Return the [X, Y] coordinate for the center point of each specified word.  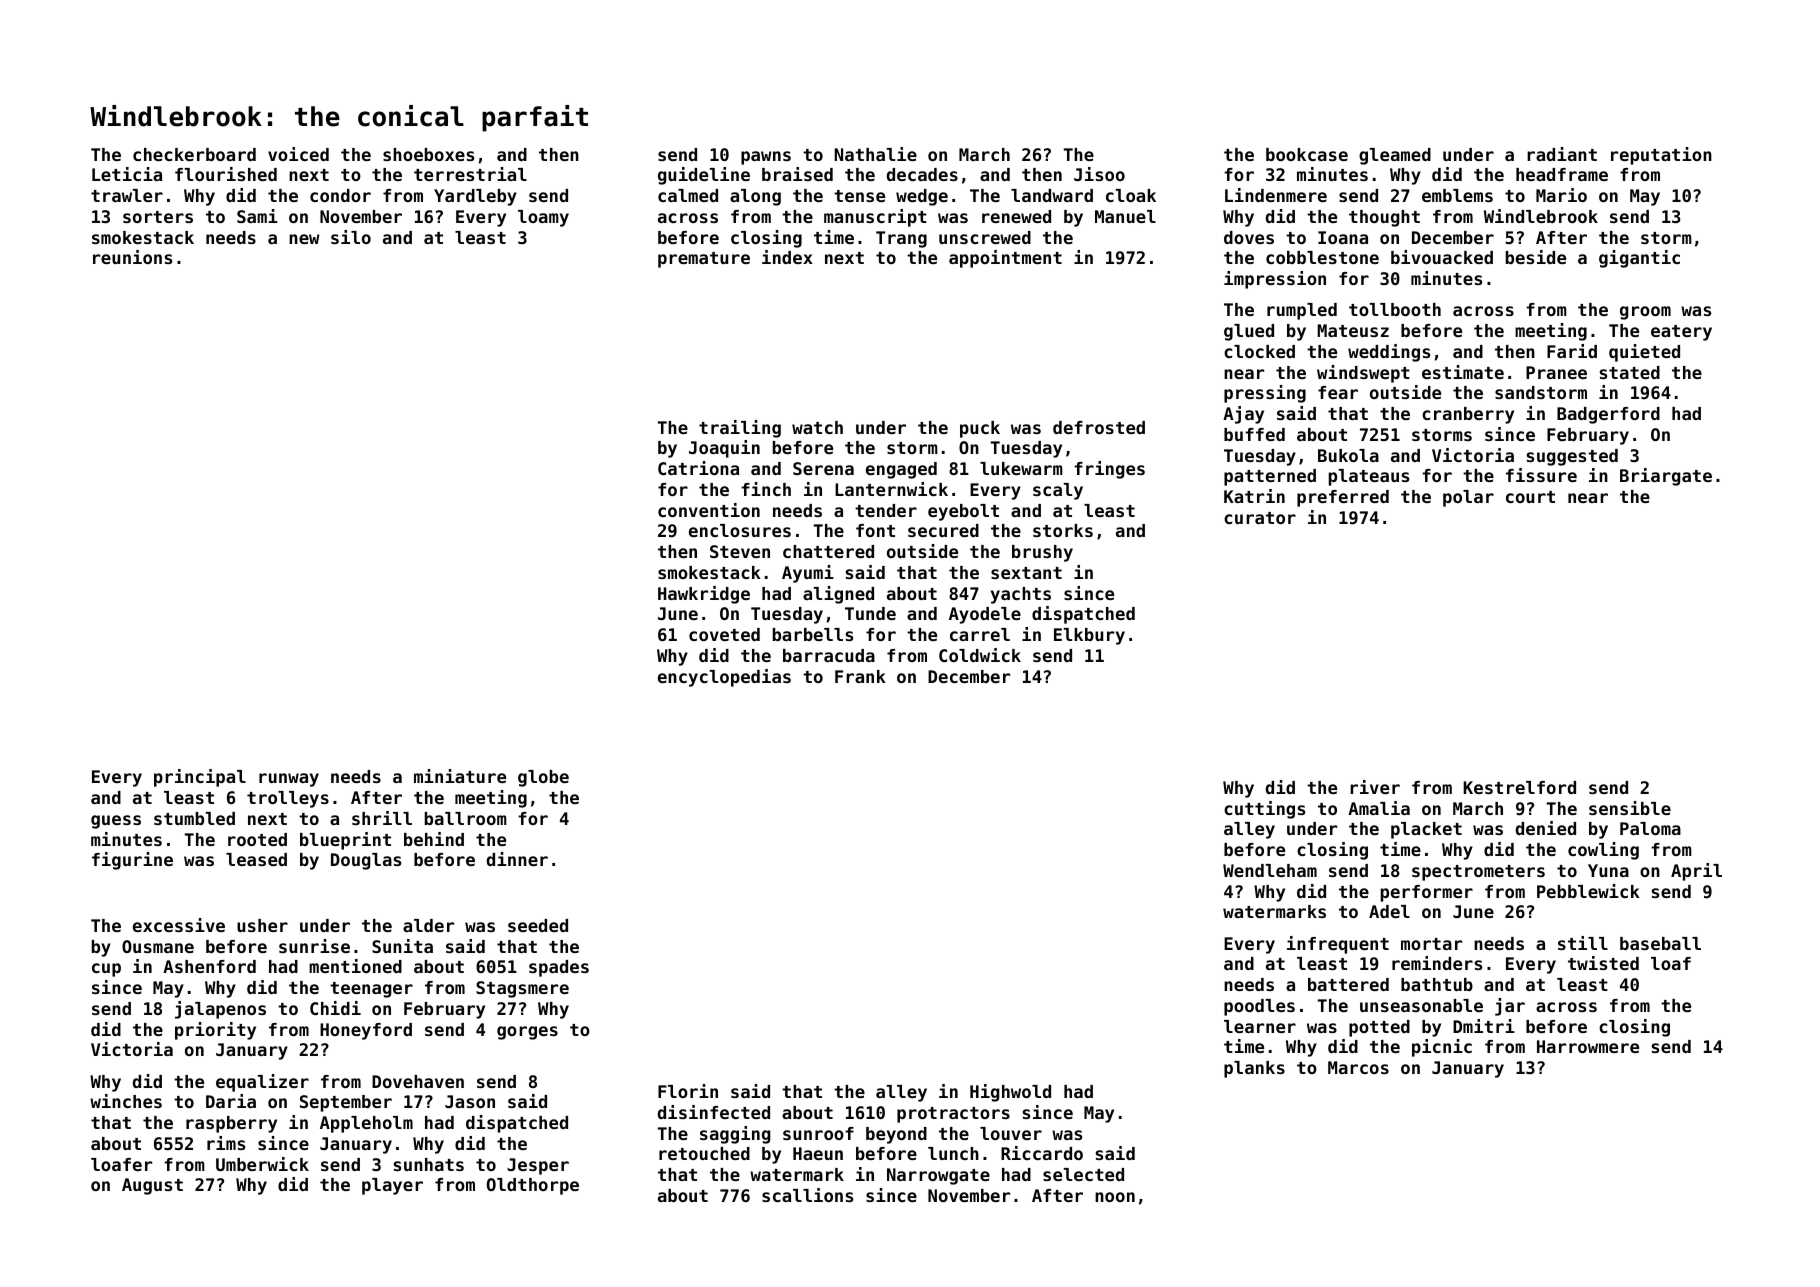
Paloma [1650, 828]
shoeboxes [428, 154]
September [346, 1103]
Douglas [366, 861]
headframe [1562, 174]
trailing [740, 429]
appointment [1005, 259]
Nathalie [875, 154]
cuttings [1264, 810]
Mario [1561, 195]
